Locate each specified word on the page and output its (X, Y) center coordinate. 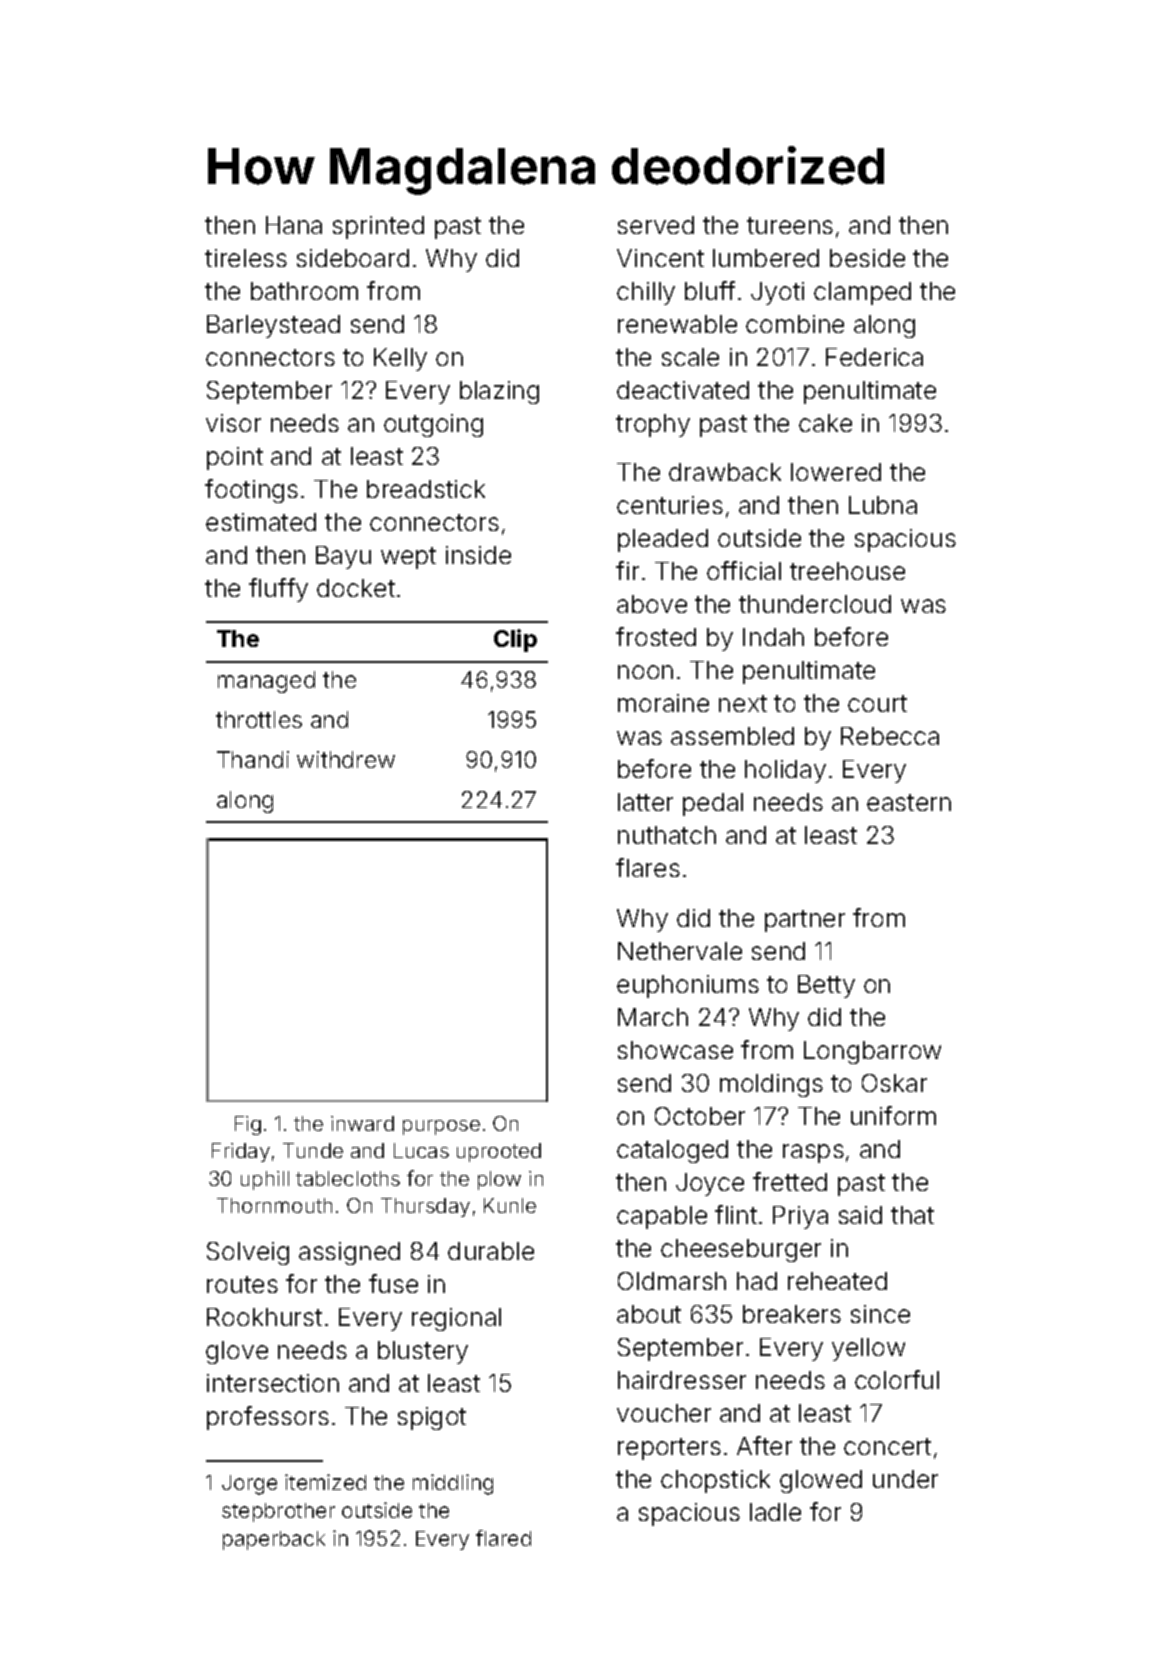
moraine (663, 703)
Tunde (313, 1150)
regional (456, 1319)
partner (805, 921)
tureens (790, 225)
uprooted (499, 1152)
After (764, 1445)
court (877, 703)
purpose (441, 1127)
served (656, 225)
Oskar (894, 1083)
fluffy (278, 590)
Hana (294, 225)
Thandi (253, 759)
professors (268, 1418)
